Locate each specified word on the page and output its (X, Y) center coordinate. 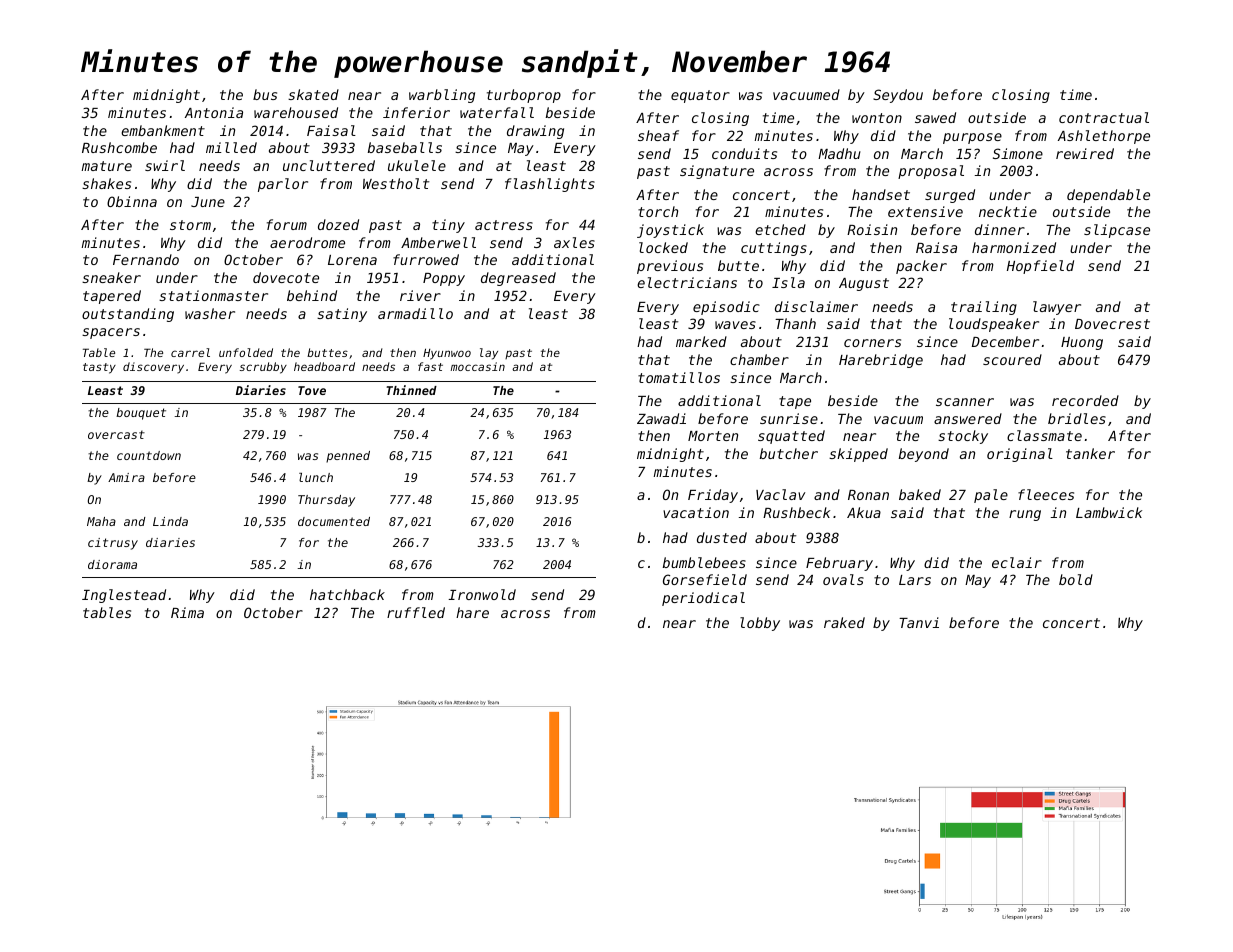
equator (700, 96)
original (1020, 455)
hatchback (347, 594)
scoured (1012, 359)
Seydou (898, 96)
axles (574, 242)
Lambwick (1109, 512)
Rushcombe (119, 147)
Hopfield (1040, 267)
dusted (722, 537)
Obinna (132, 201)
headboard (324, 366)
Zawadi (661, 418)
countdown (149, 455)
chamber (759, 359)
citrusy (113, 544)
